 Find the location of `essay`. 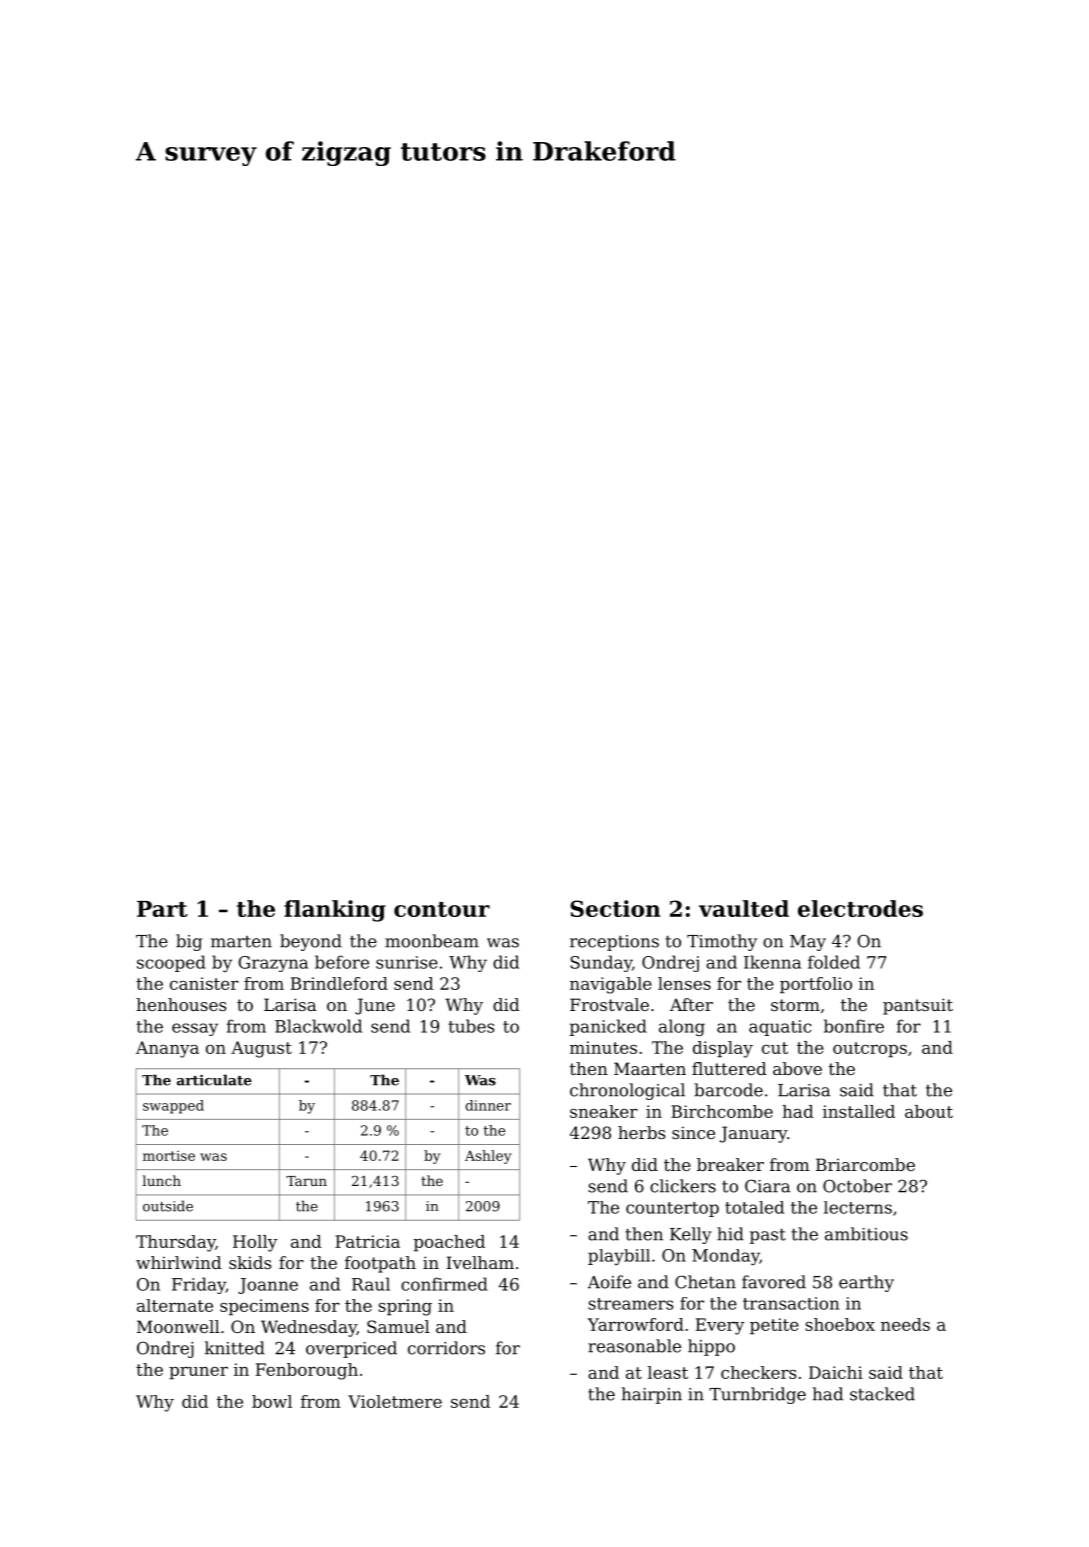

essay is located at coordinates (195, 1029).
